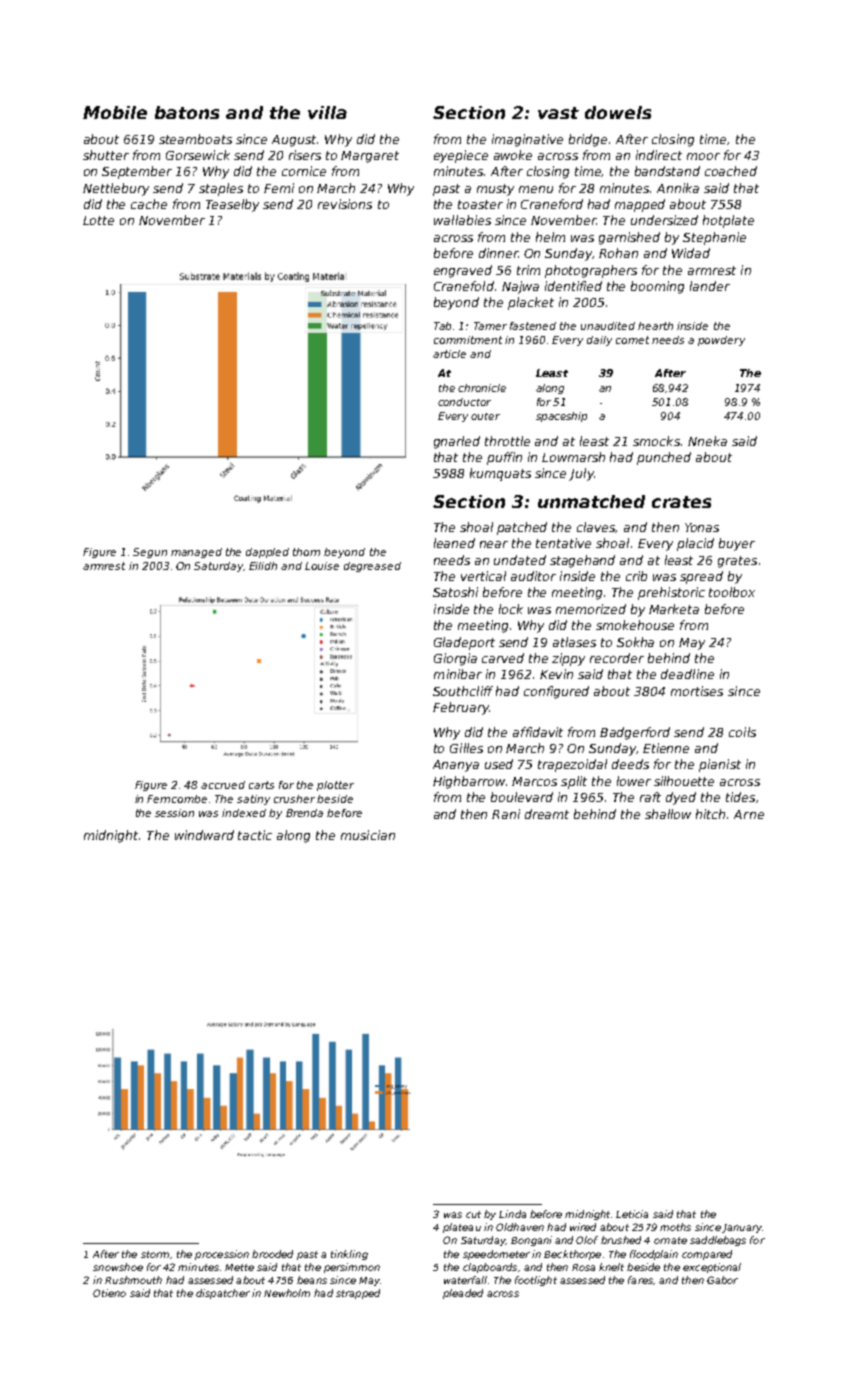 Image resolution: width=849 pixels, height=1400 pixels. I want to click on thorn, so click(306, 552).
